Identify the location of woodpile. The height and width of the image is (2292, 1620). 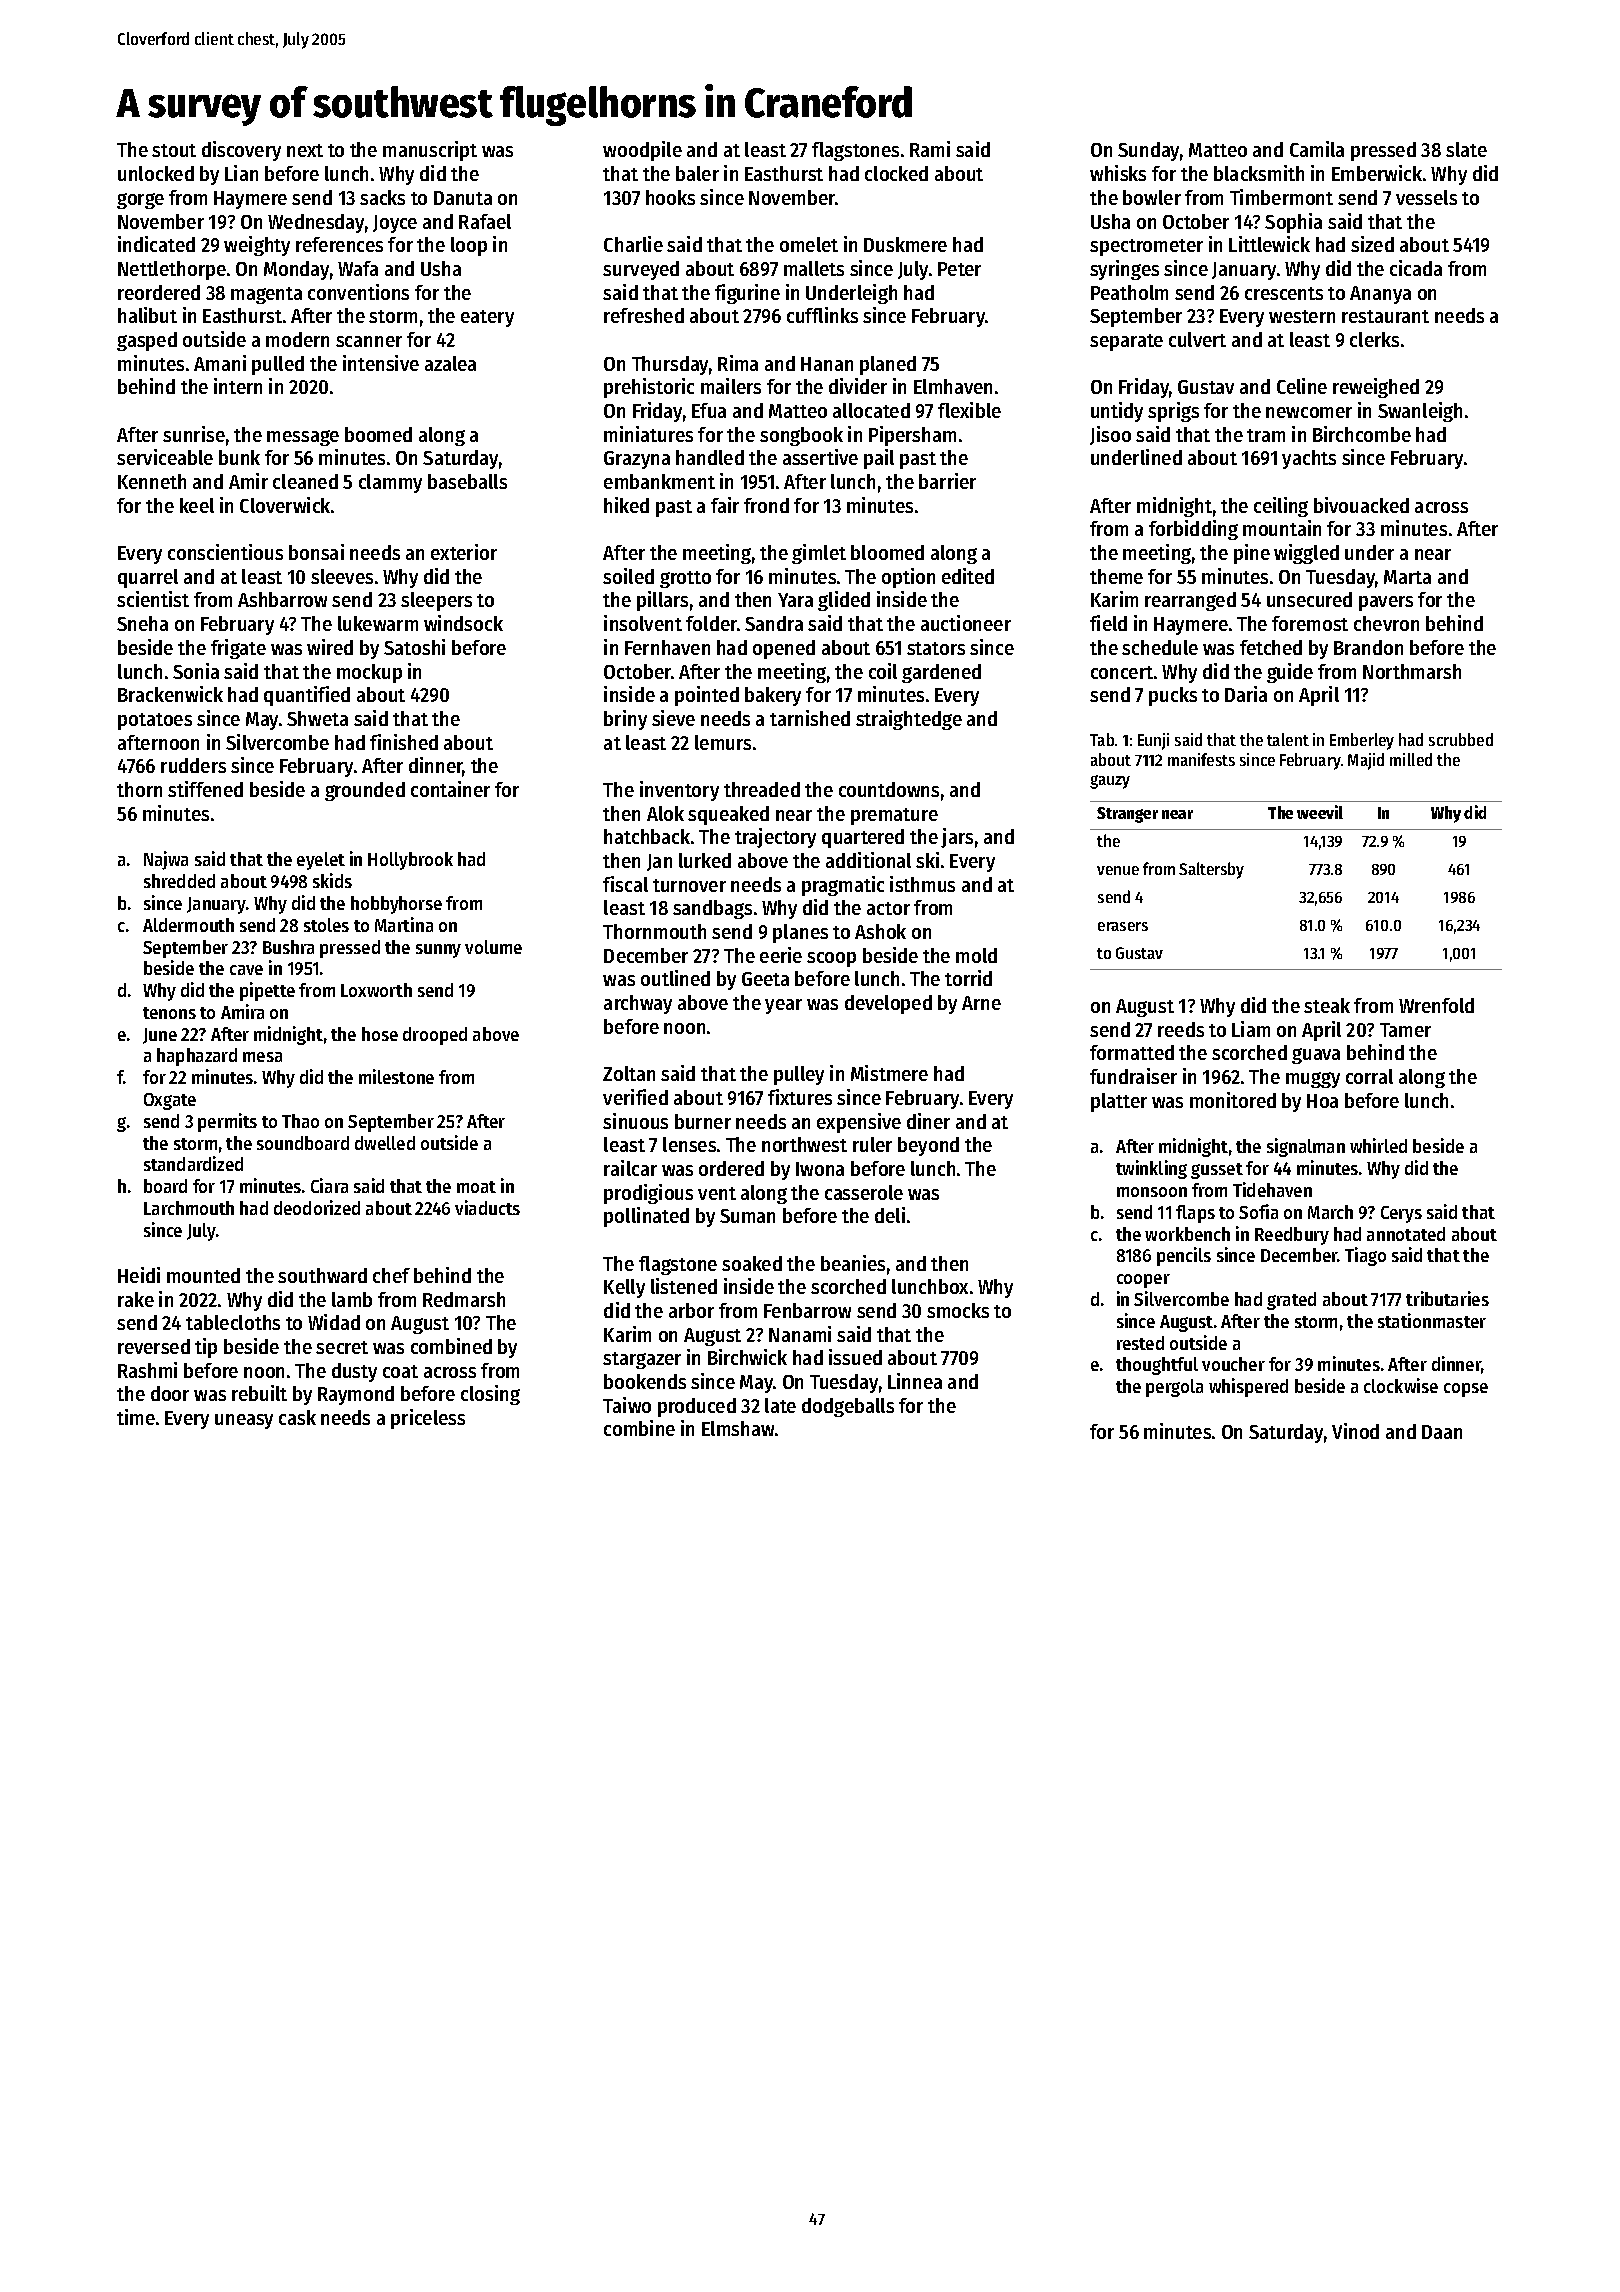
(642, 151).
